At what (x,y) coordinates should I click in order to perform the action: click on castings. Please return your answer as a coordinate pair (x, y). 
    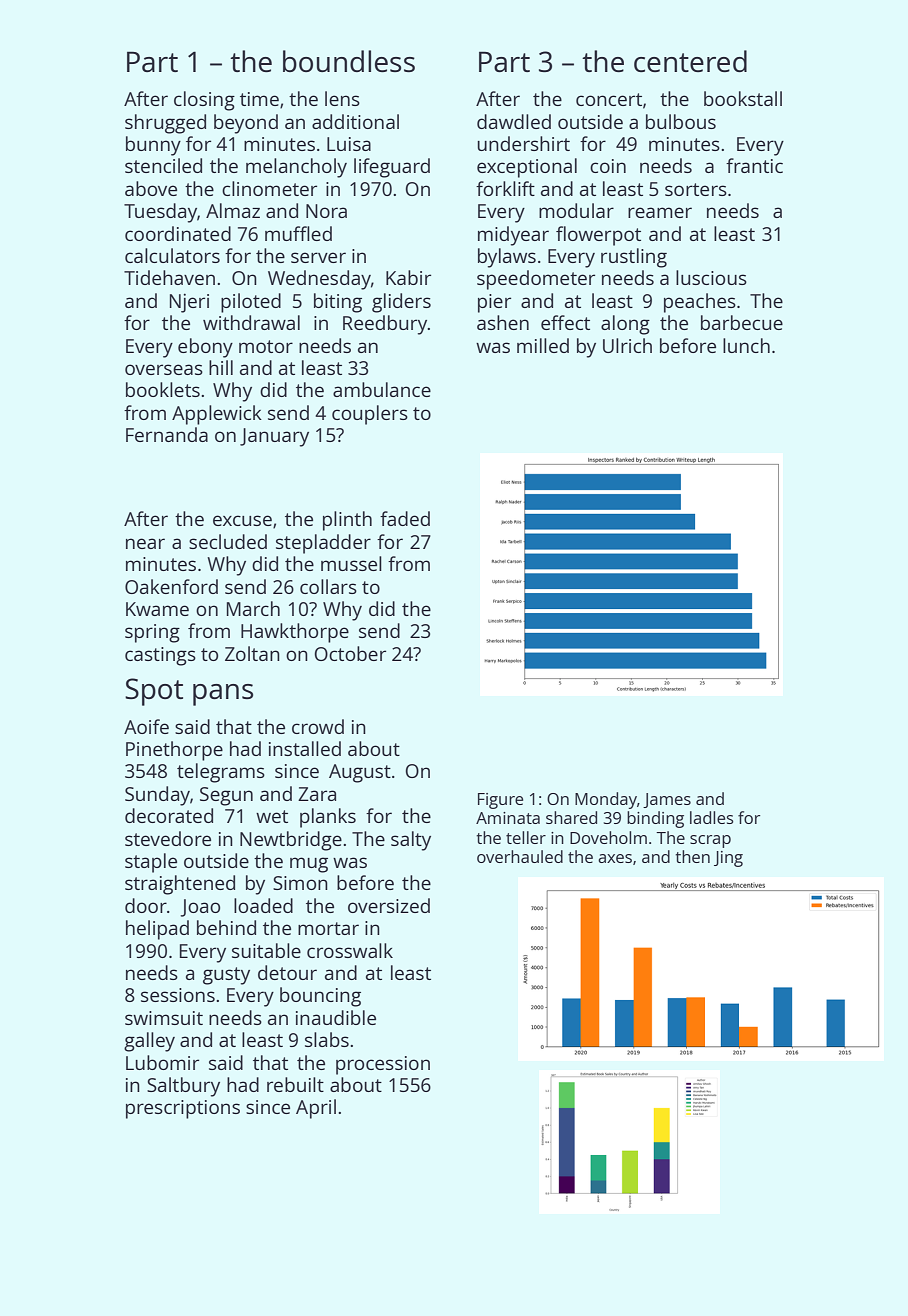
    Looking at the image, I should click on (160, 656).
